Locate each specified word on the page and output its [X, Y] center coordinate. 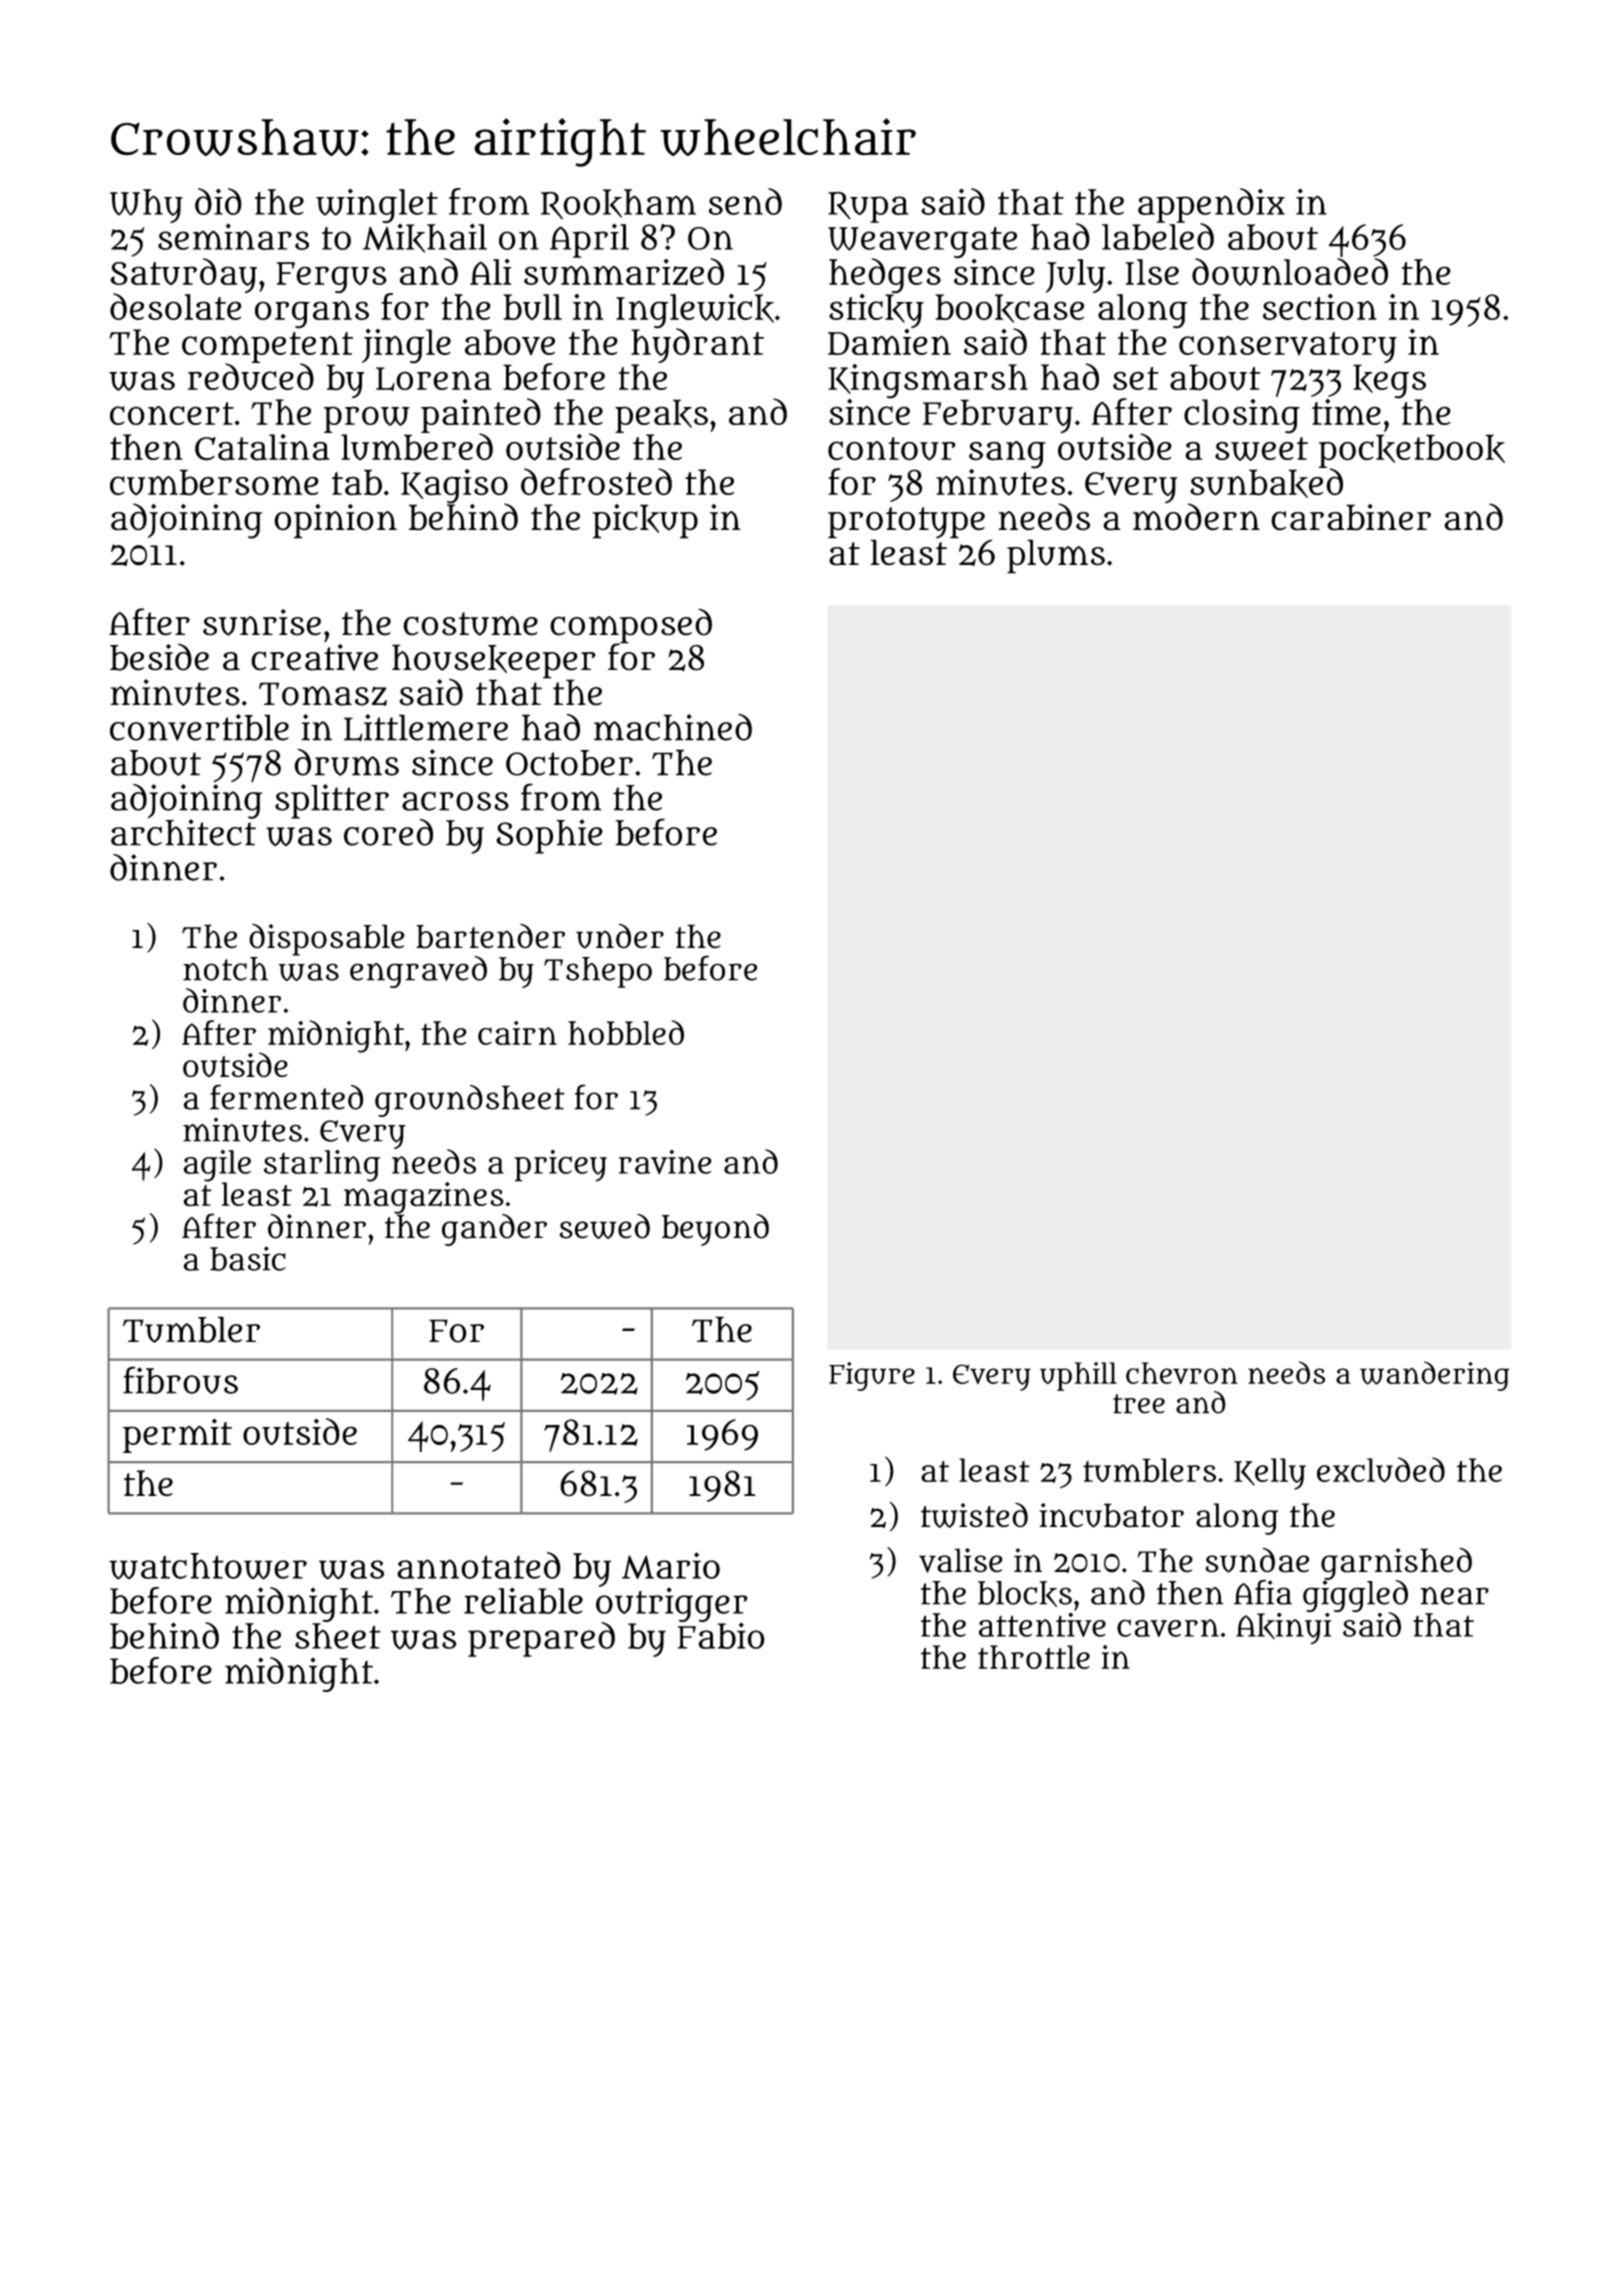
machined [673, 727]
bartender [490, 936]
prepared [541, 1639]
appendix [1211, 205]
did [218, 201]
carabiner [1351, 517]
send [745, 201]
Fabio [721, 1635]
